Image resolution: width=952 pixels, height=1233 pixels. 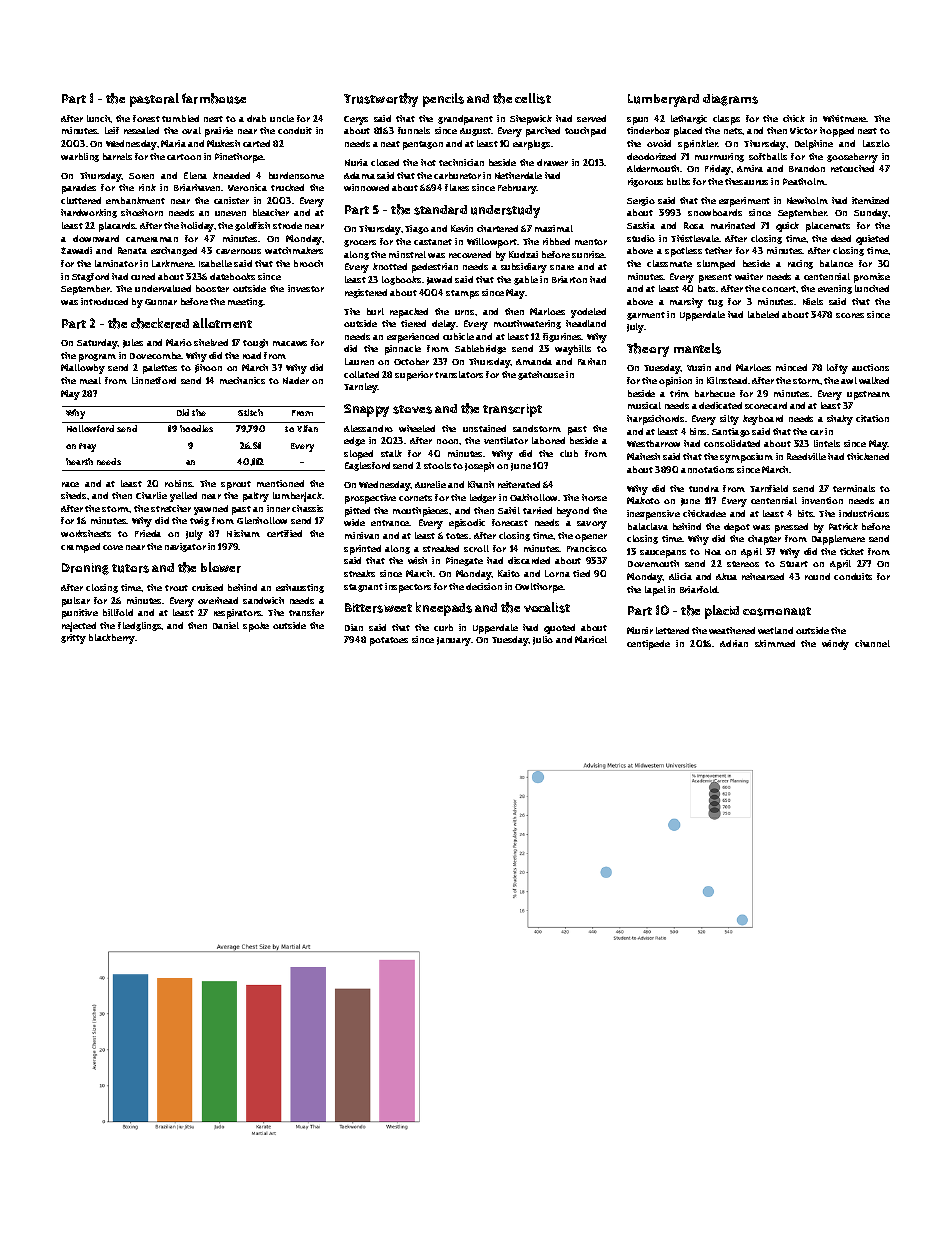 What do you see at coordinates (440, 210) in the screenshot?
I see `standard` at bounding box center [440, 210].
